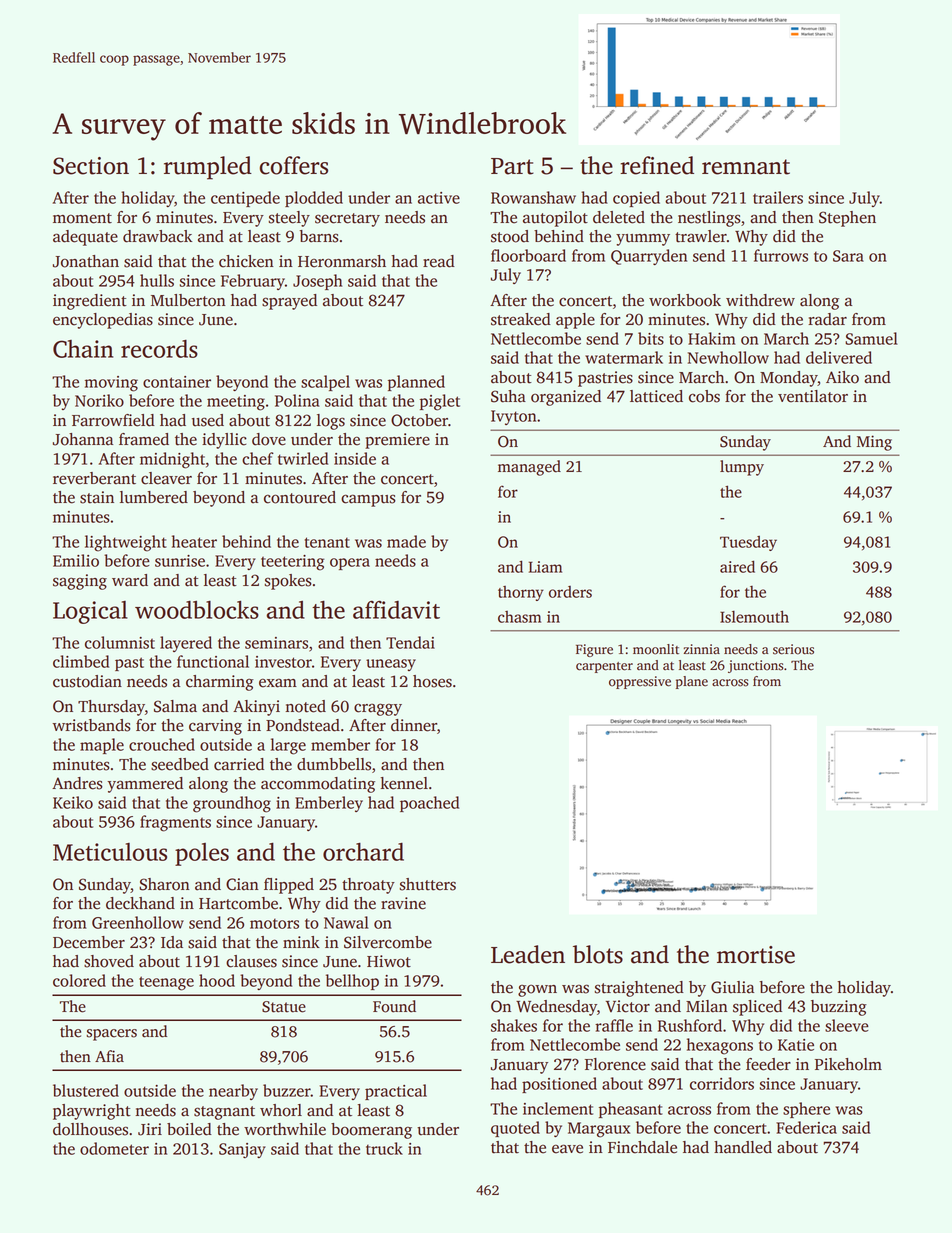 This screenshot has width=952, height=1233. What do you see at coordinates (737, 566) in the screenshot?
I see `aired` at bounding box center [737, 566].
